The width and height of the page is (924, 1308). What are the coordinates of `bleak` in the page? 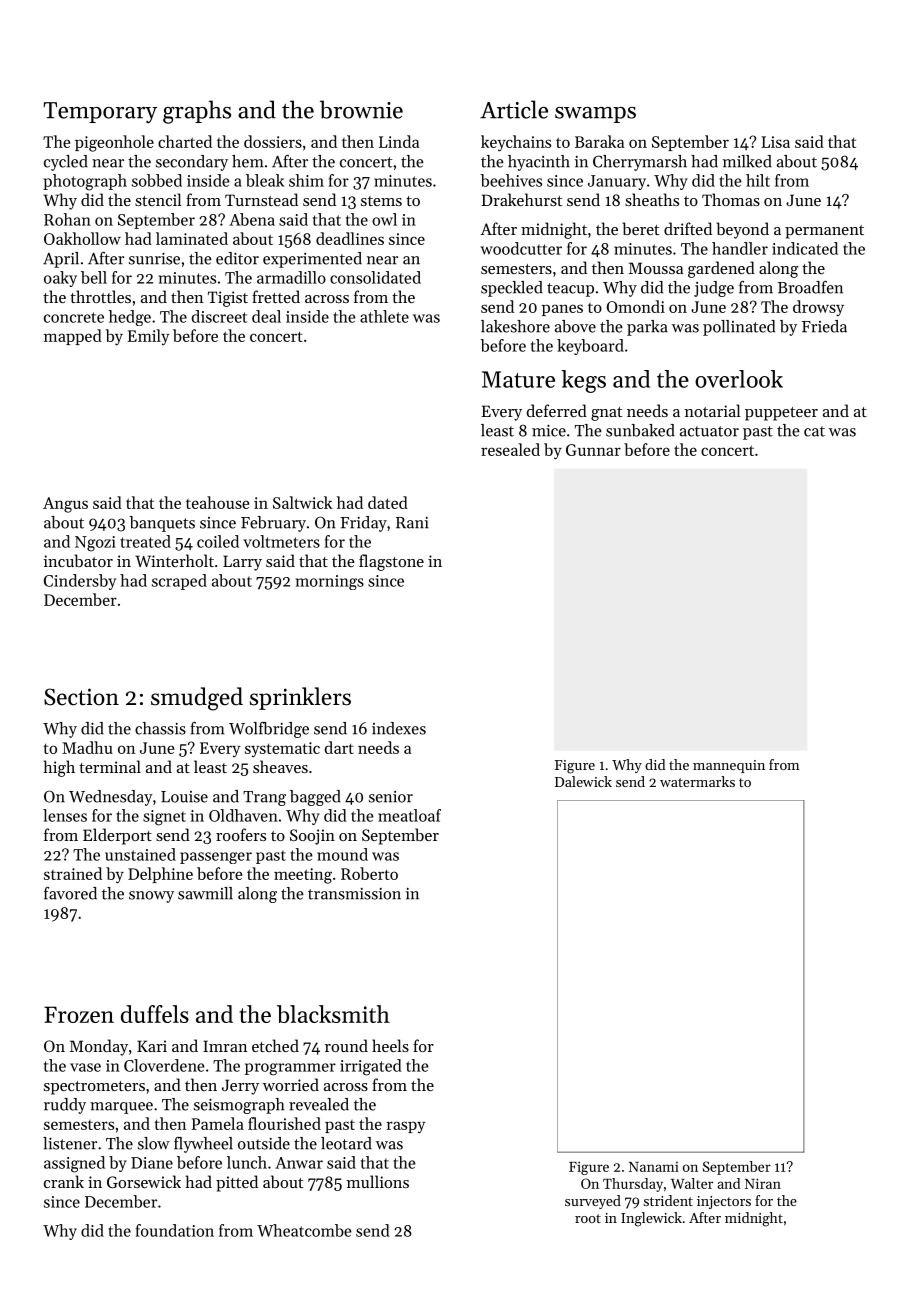 It's located at (265, 180).
